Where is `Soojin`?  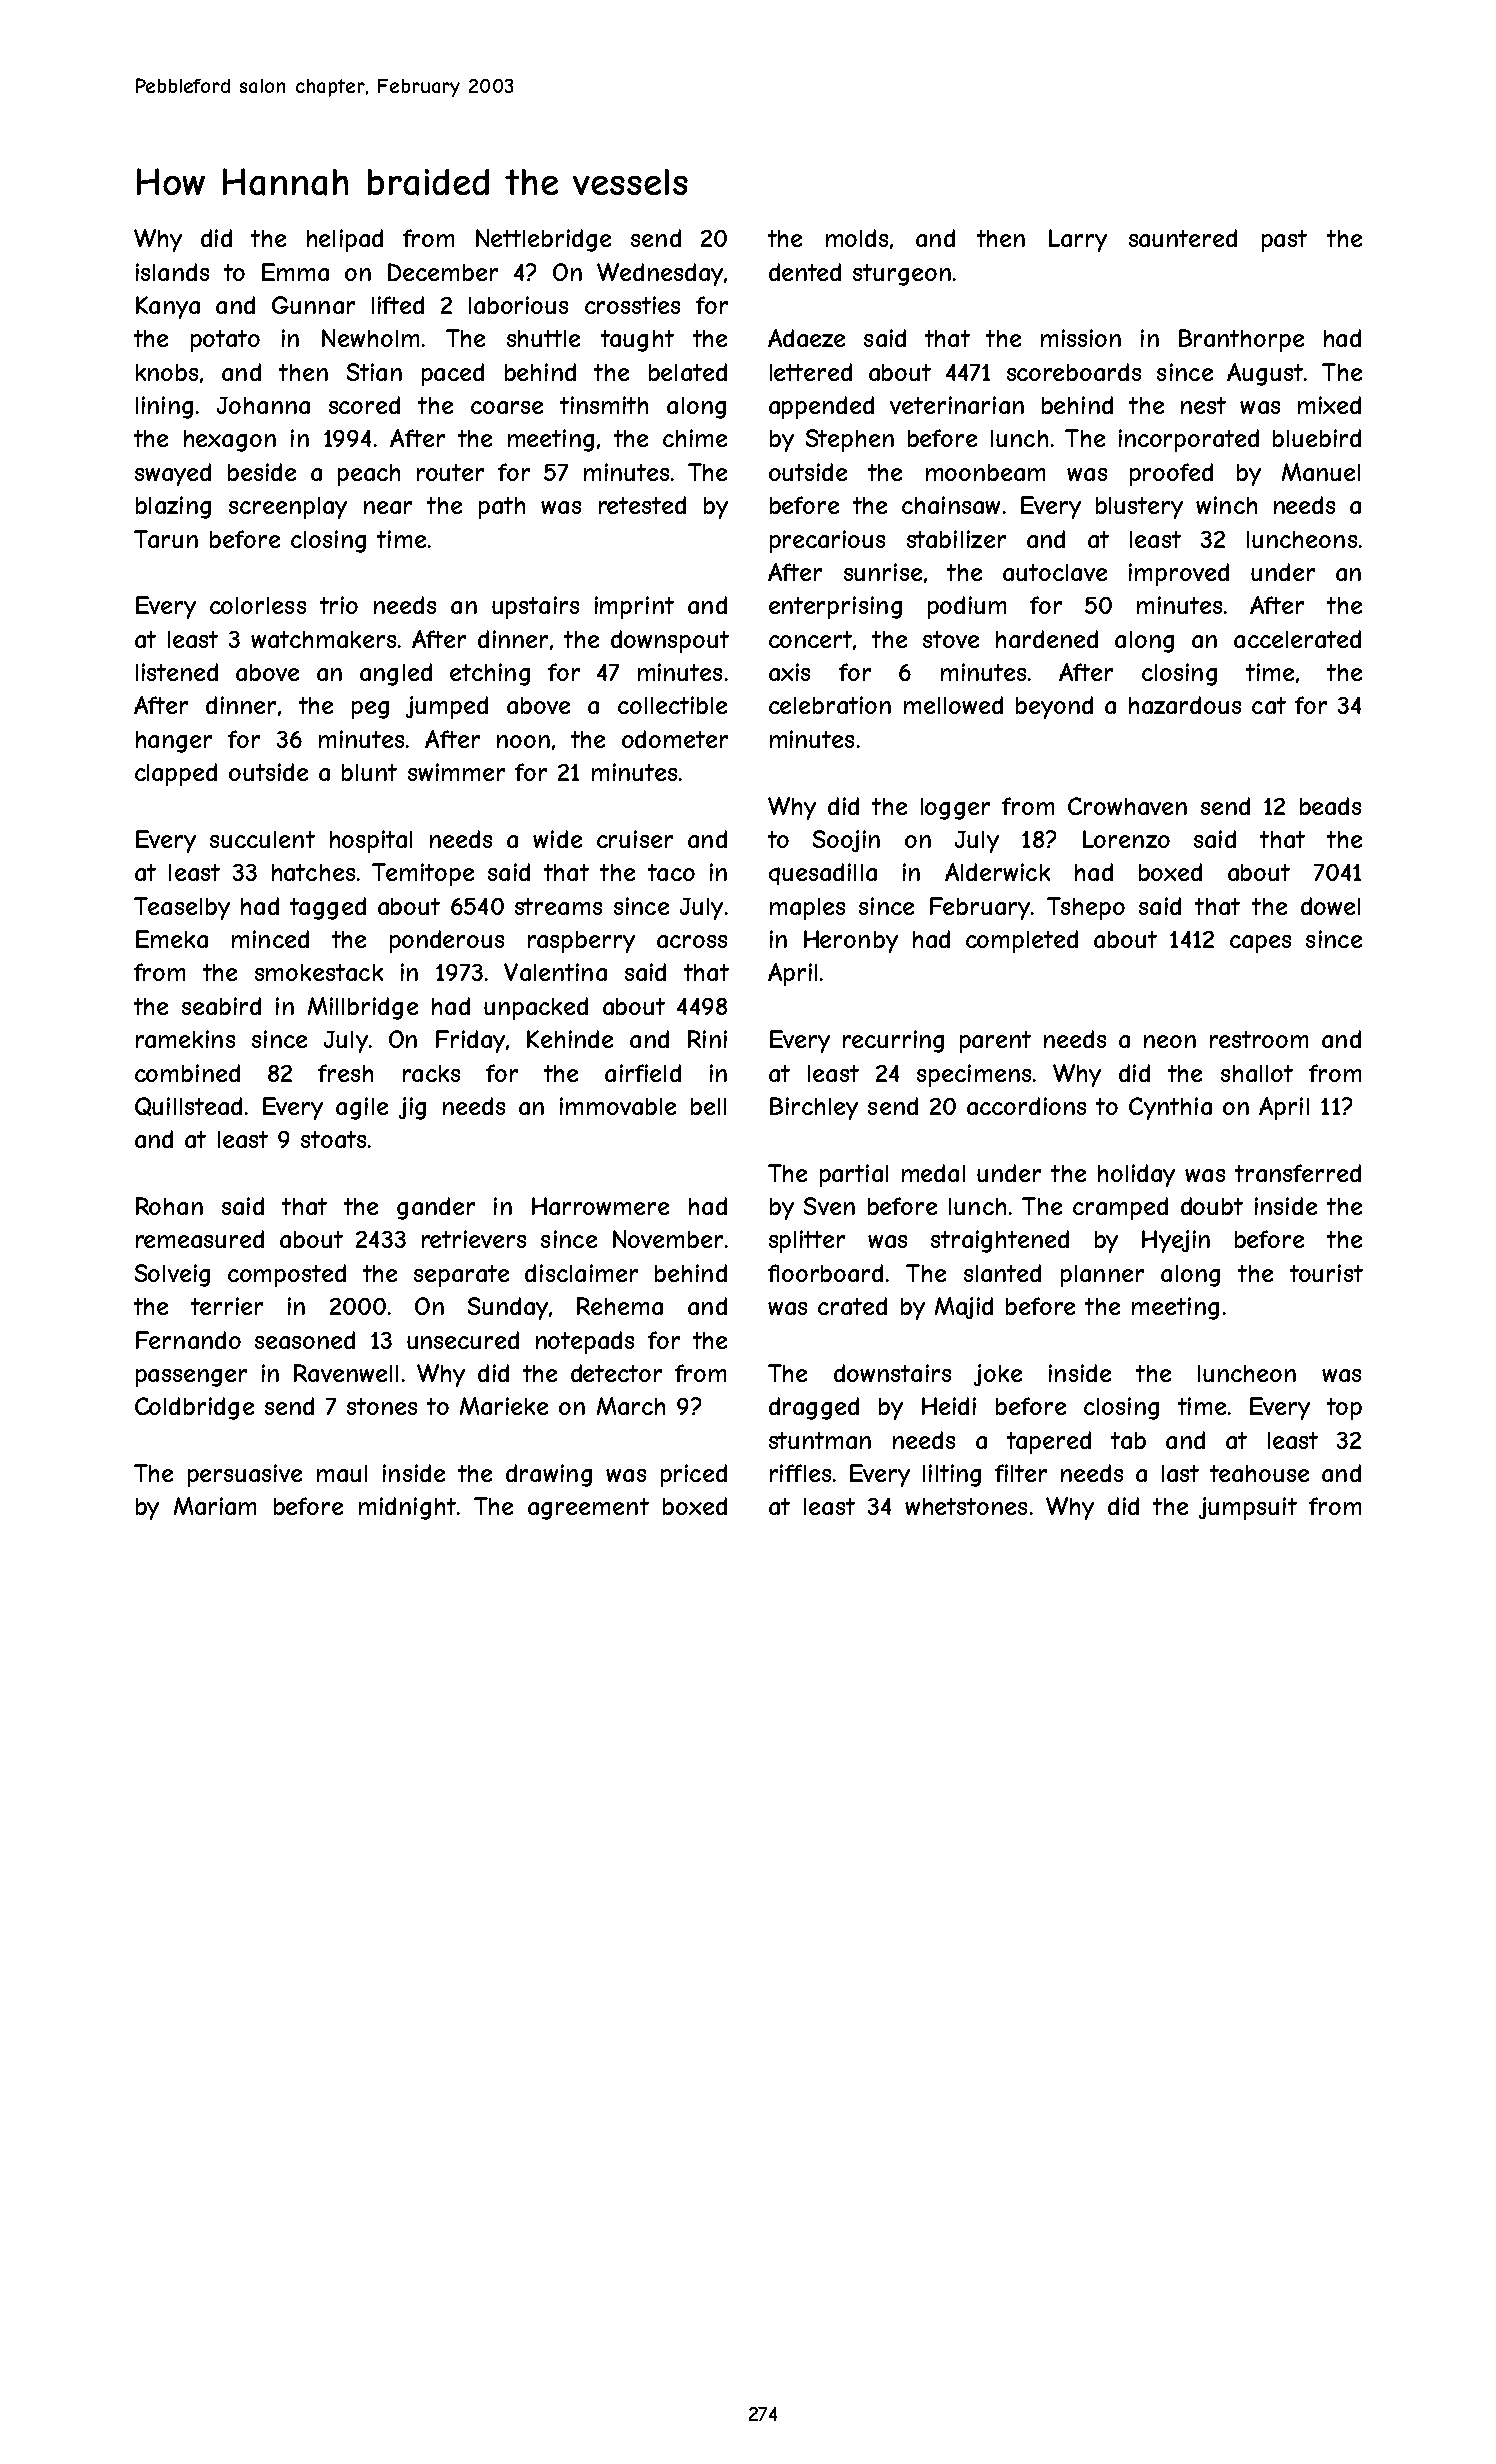
Soojin is located at coordinates (846, 841).
